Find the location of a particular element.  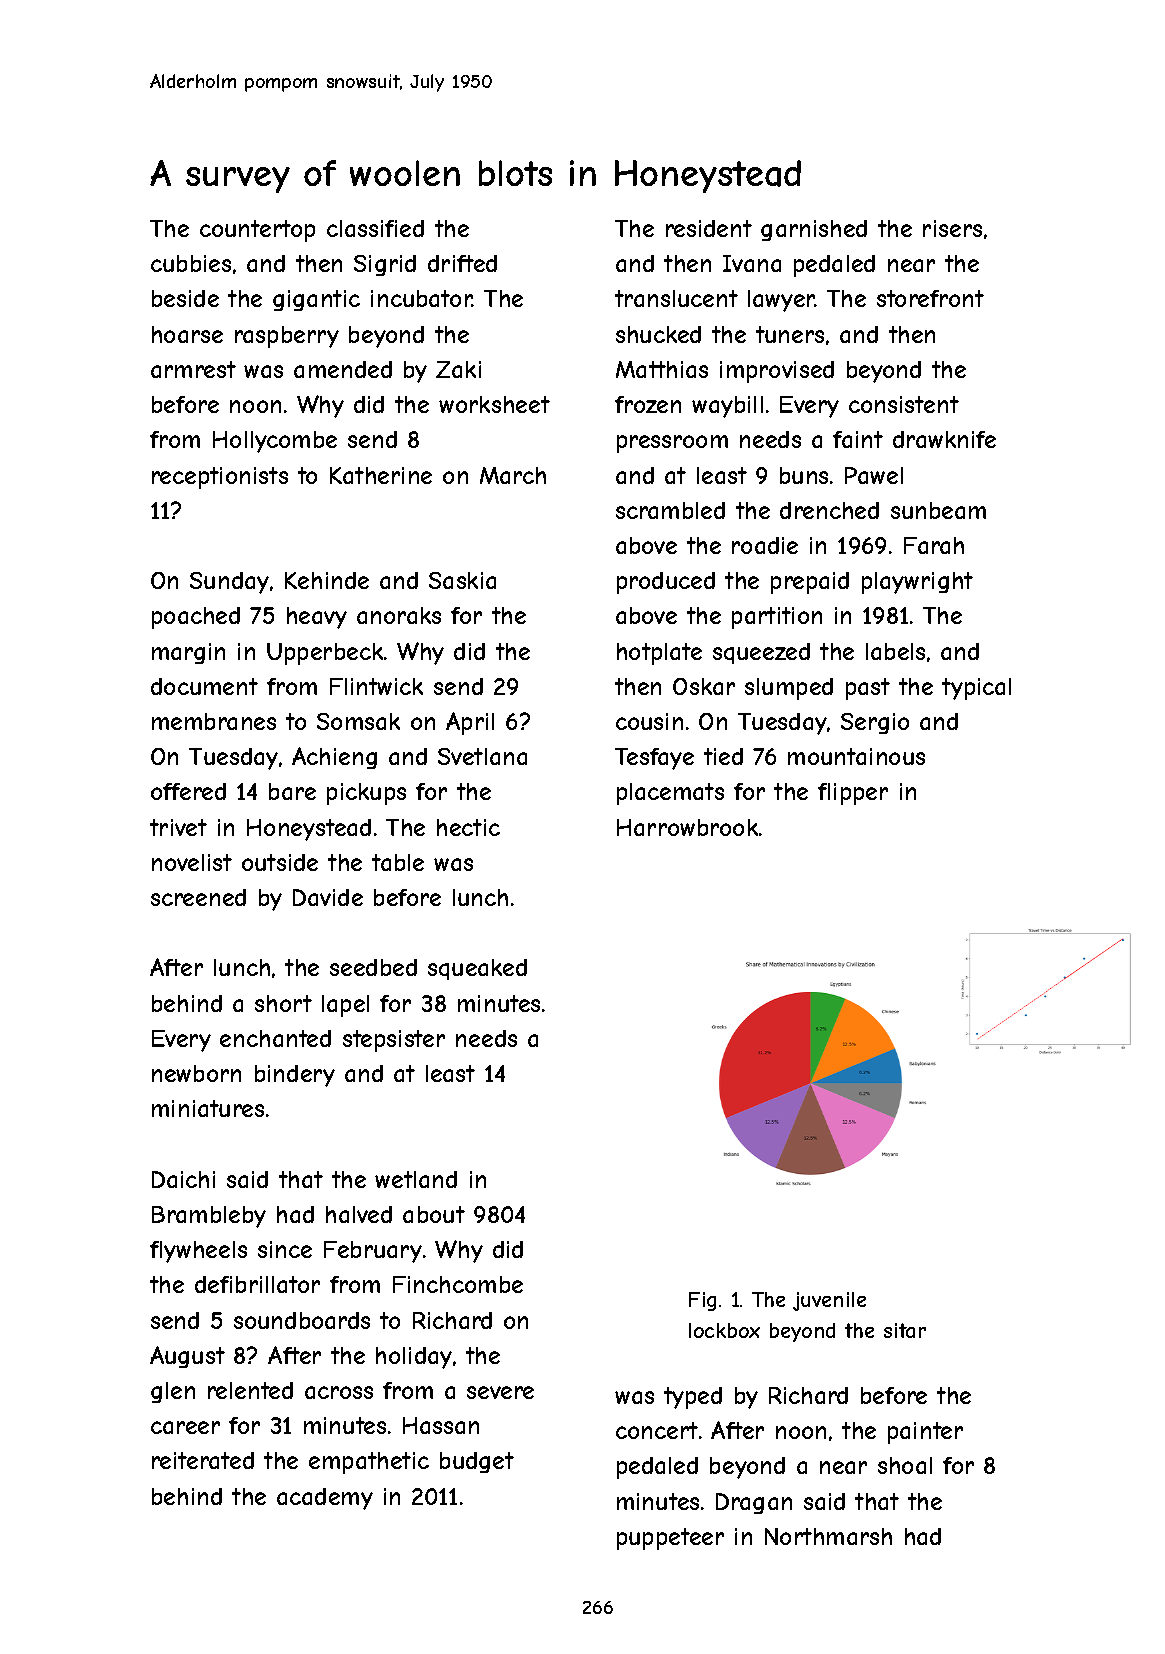

glen is located at coordinates (173, 1392).
